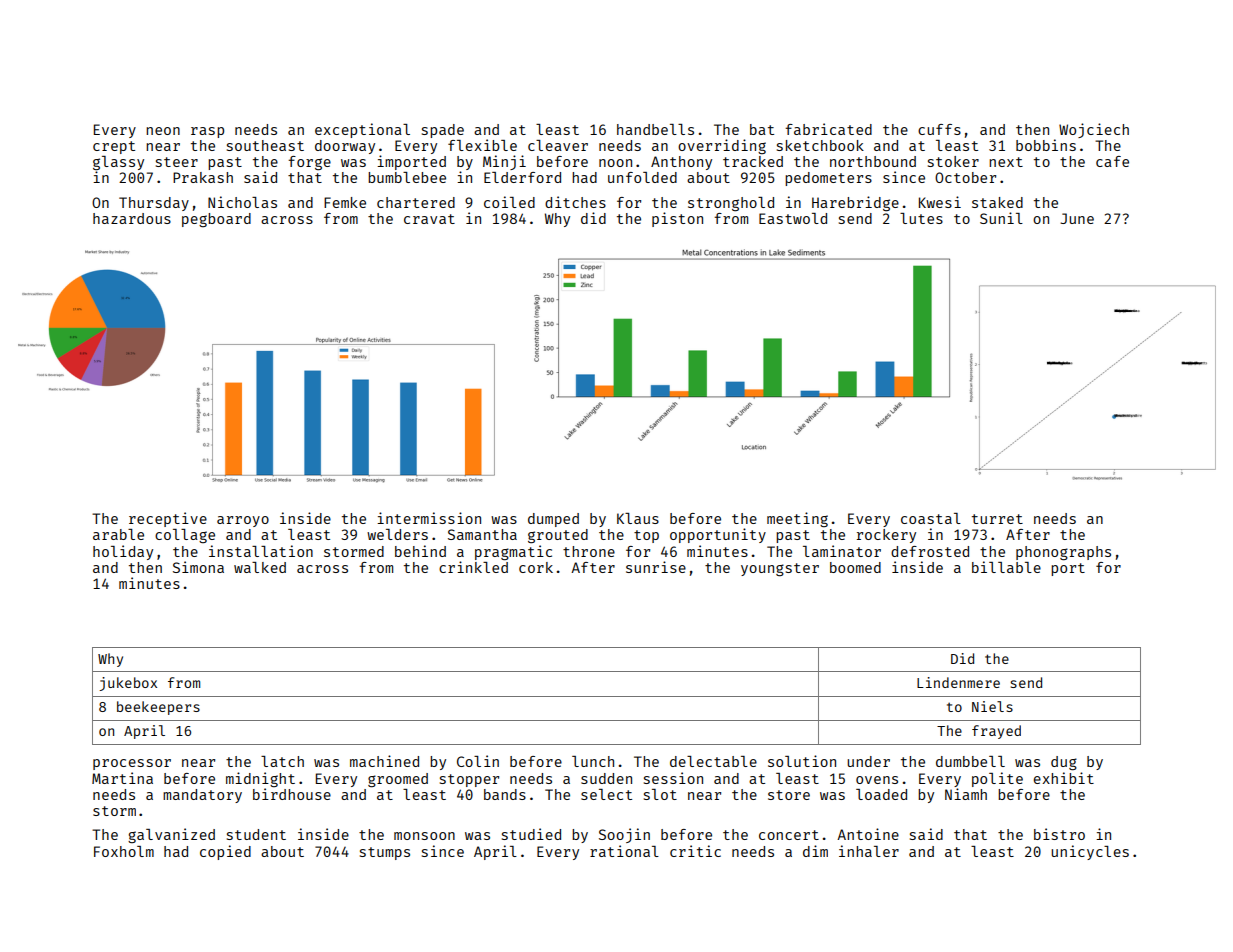 The image size is (1233, 952). Describe the element at coordinates (118, 534) in the image. I see `arable` at that location.
